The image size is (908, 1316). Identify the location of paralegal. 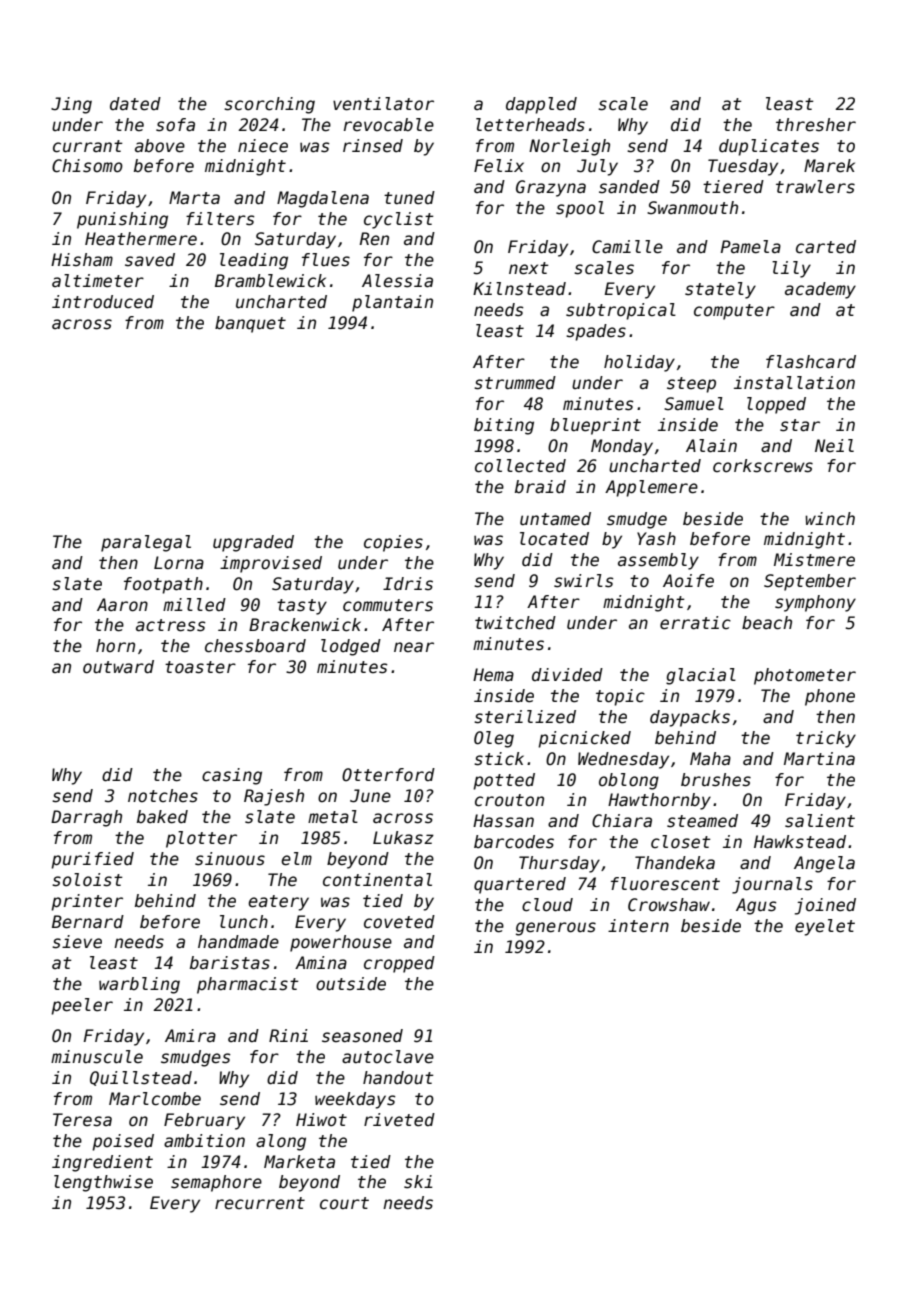
(146, 543).
